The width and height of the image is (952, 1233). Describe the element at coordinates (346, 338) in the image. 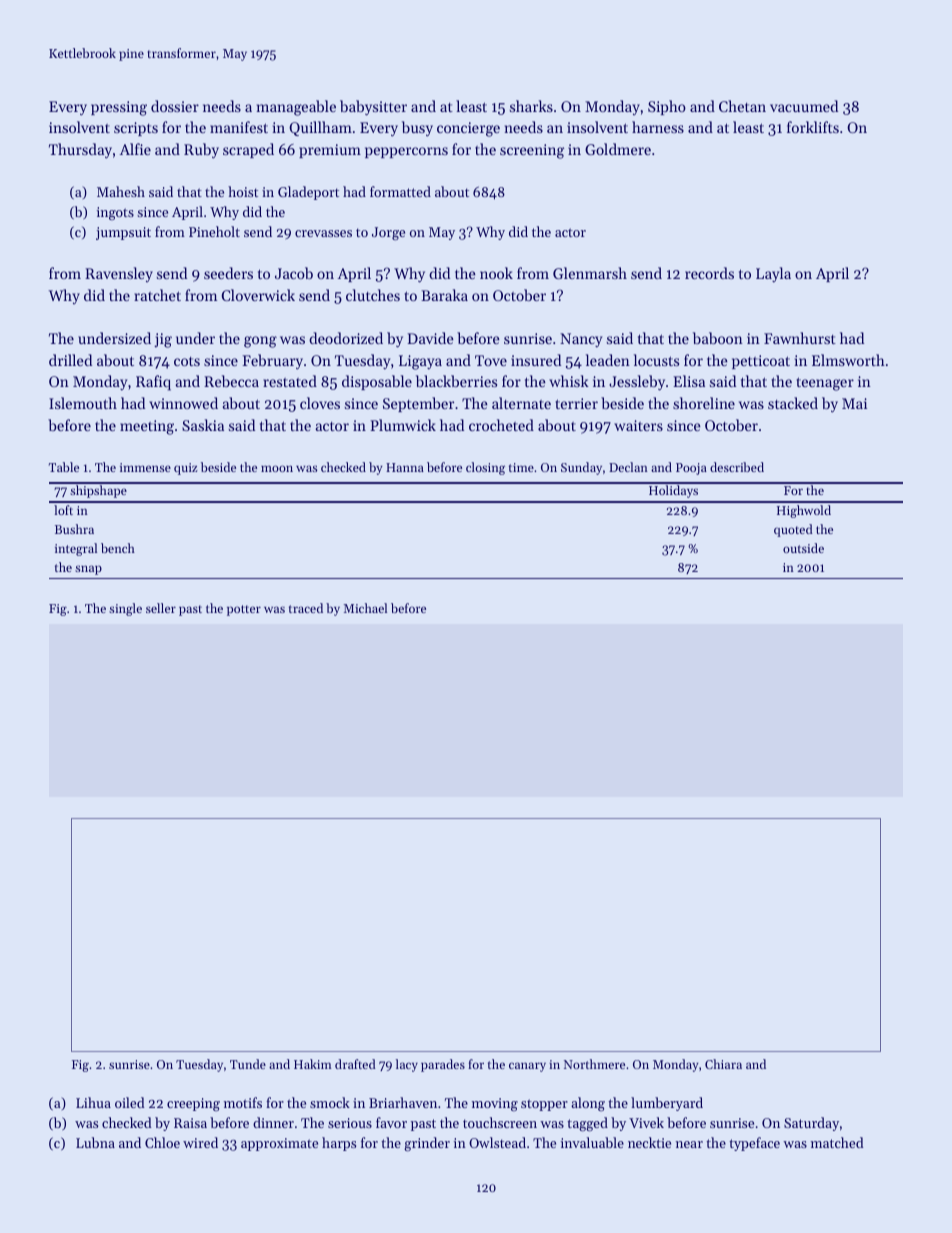

I see `deodorized` at that location.
